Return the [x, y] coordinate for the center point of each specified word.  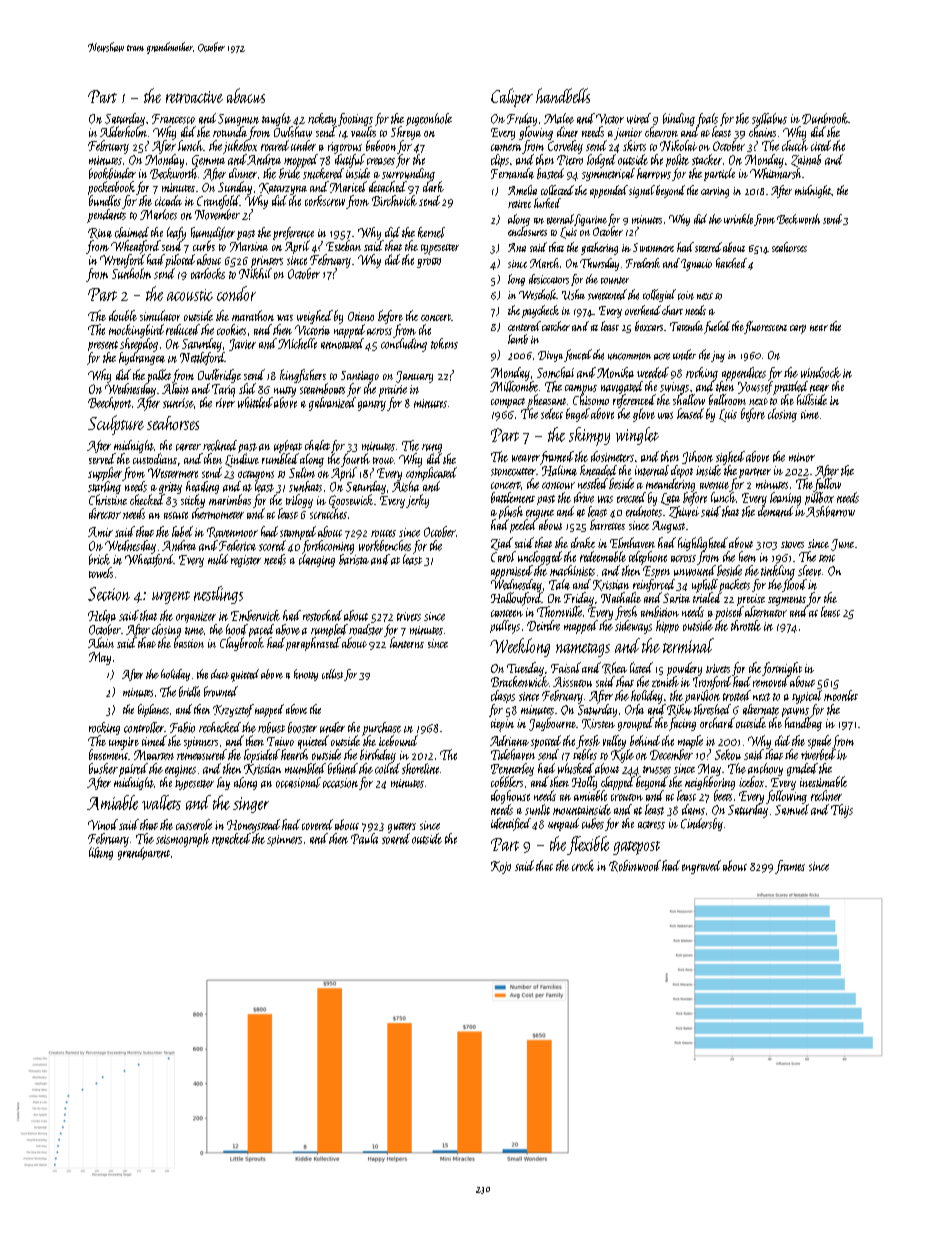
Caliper [512, 97]
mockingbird [136, 331]
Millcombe [514, 386]
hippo [667, 626]
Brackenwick [520, 681]
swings [674, 388]
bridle [189, 691]
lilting [101, 853]
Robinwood [635, 866]
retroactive [194, 97]
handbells [563, 95]
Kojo [501, 867]
